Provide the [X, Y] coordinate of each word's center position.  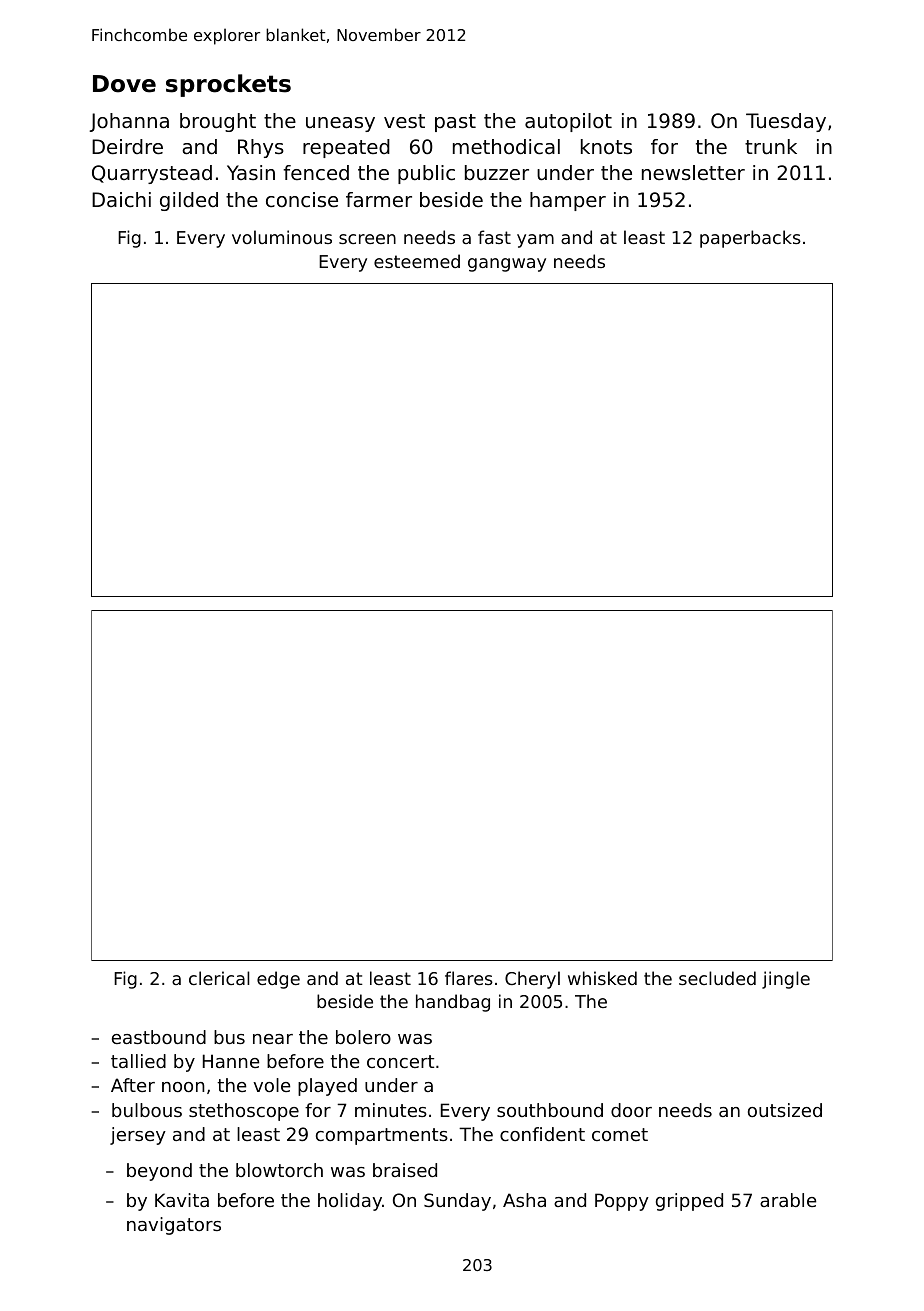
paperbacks [750, 239]
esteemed [417, 261]
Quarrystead [152, 174]
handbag [453, 1003]
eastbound [159, 1037]
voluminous [282, 237]
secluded [717, 978]
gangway [507, 265]
